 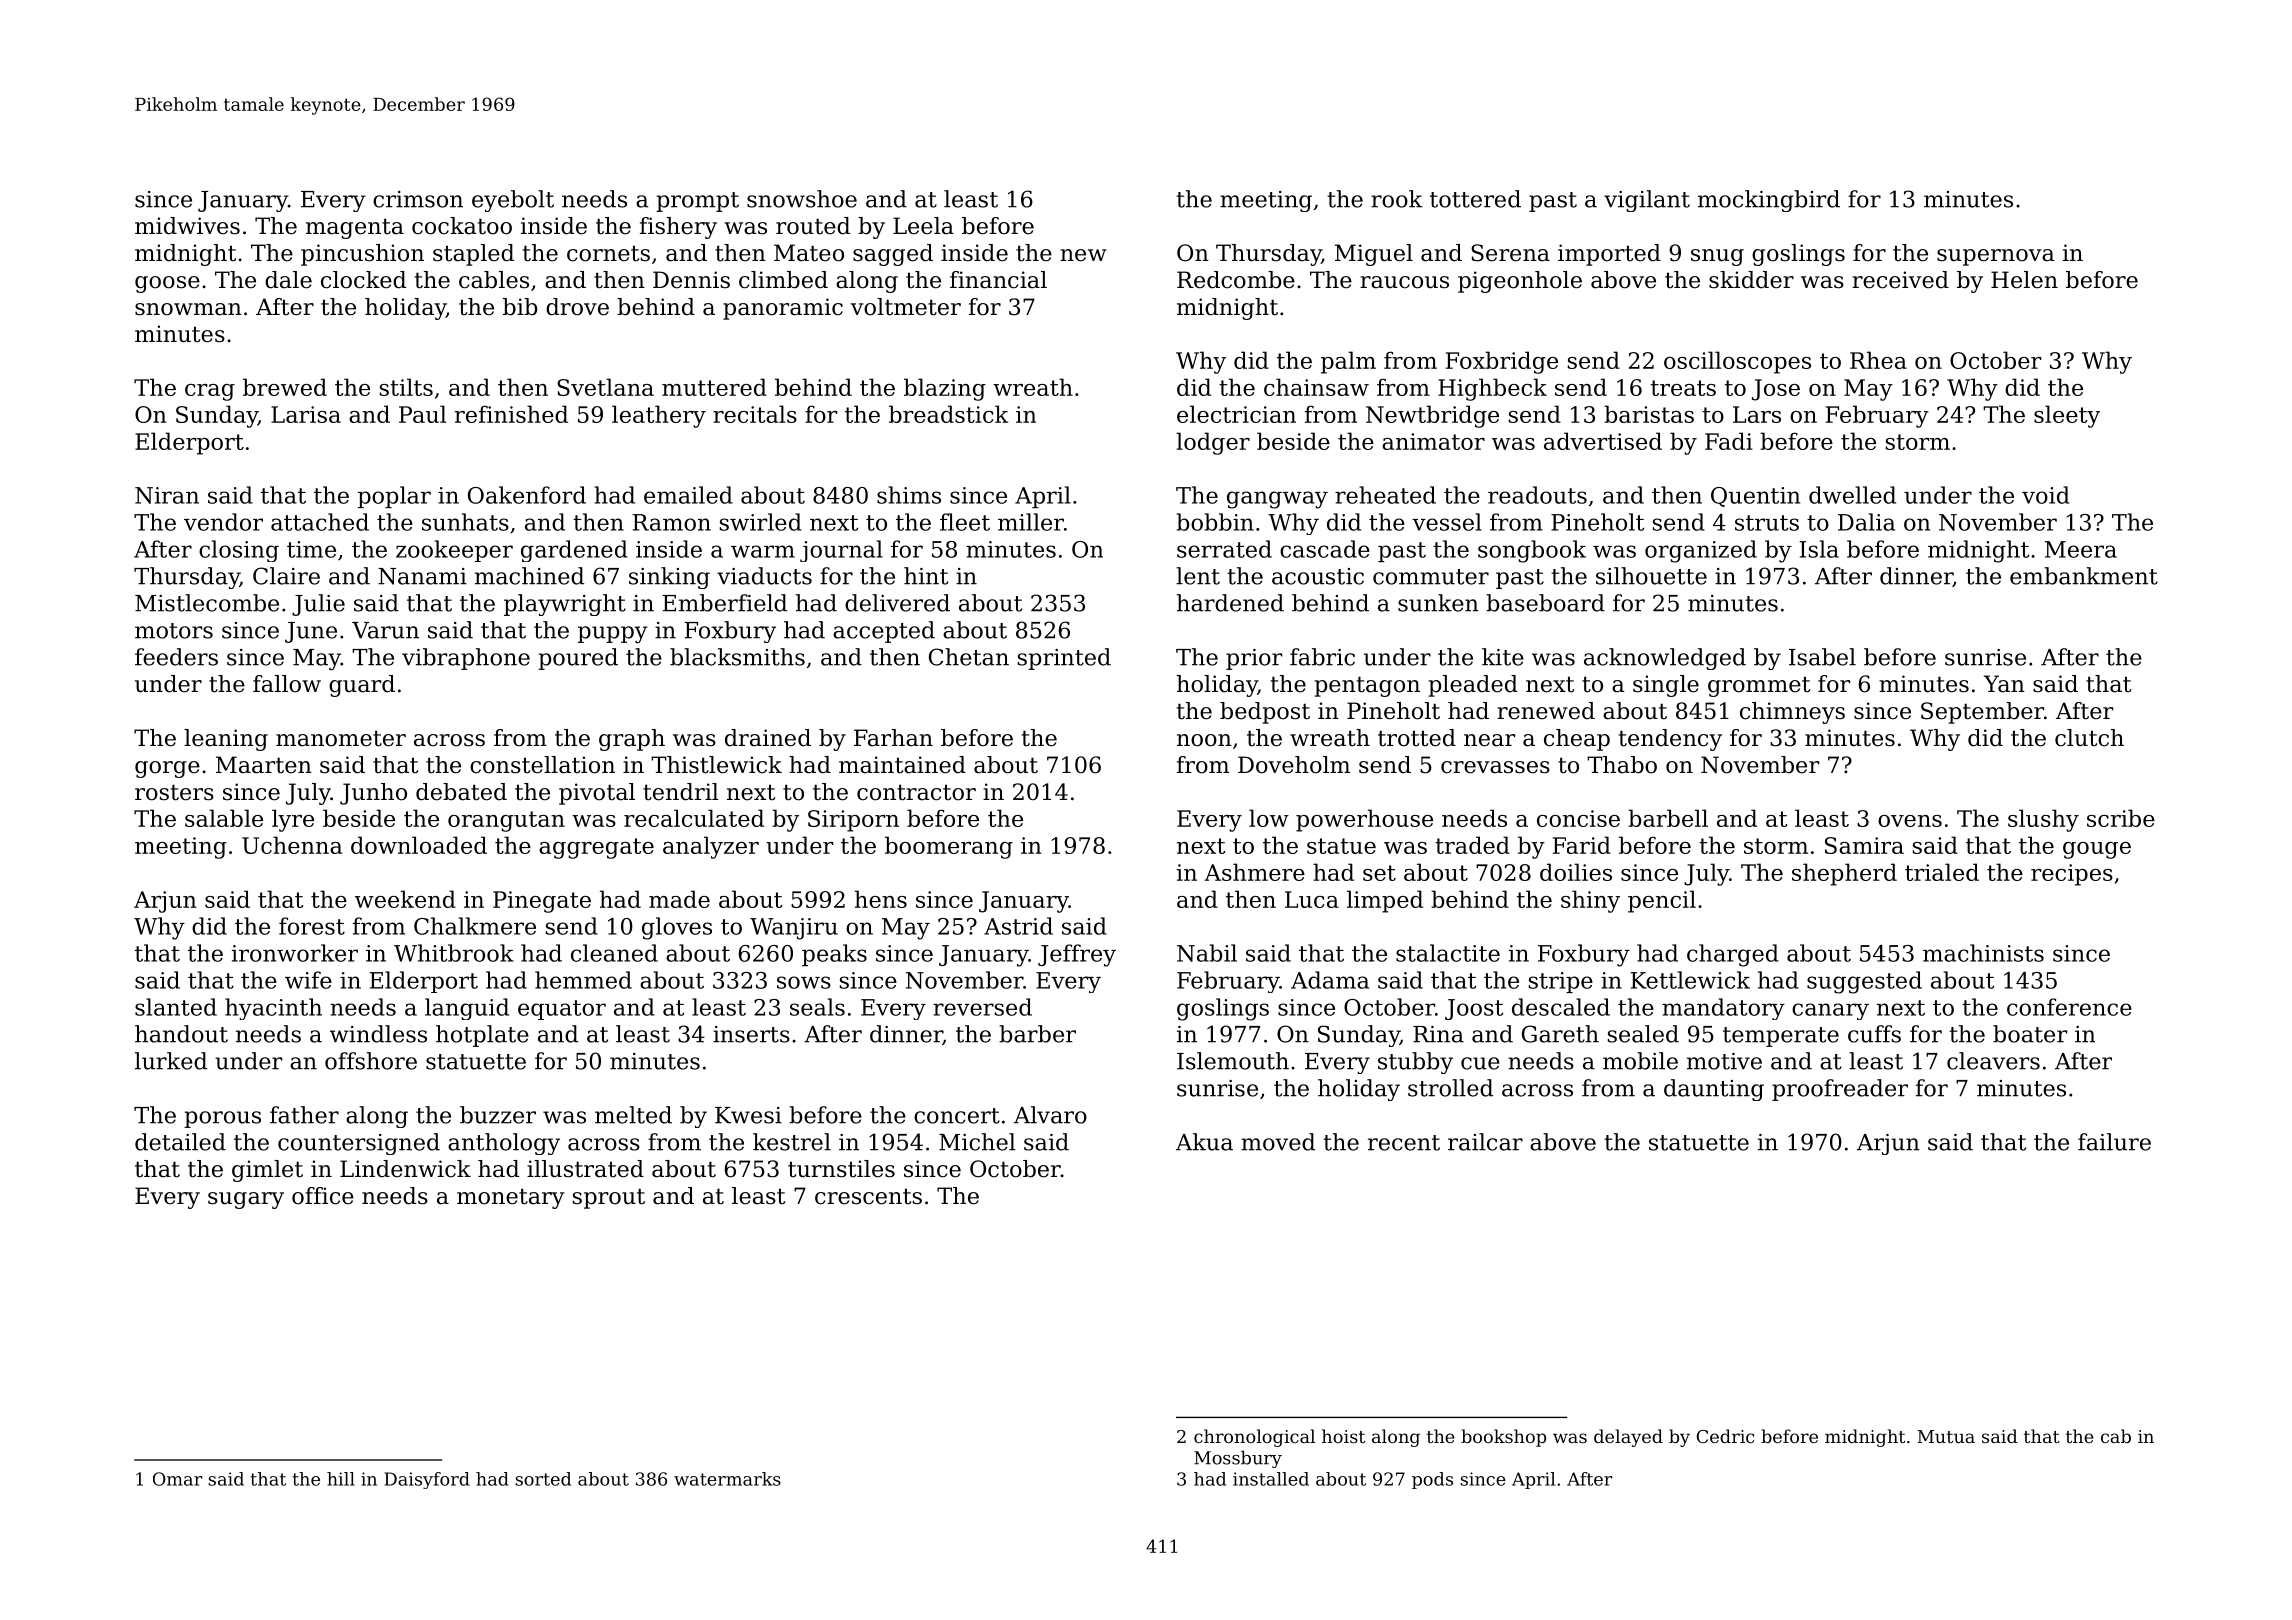 What do you see at coordinates (1946, 1436) in the screenshot?
I see `Mutua` at bounding box center [1946, 1436].
